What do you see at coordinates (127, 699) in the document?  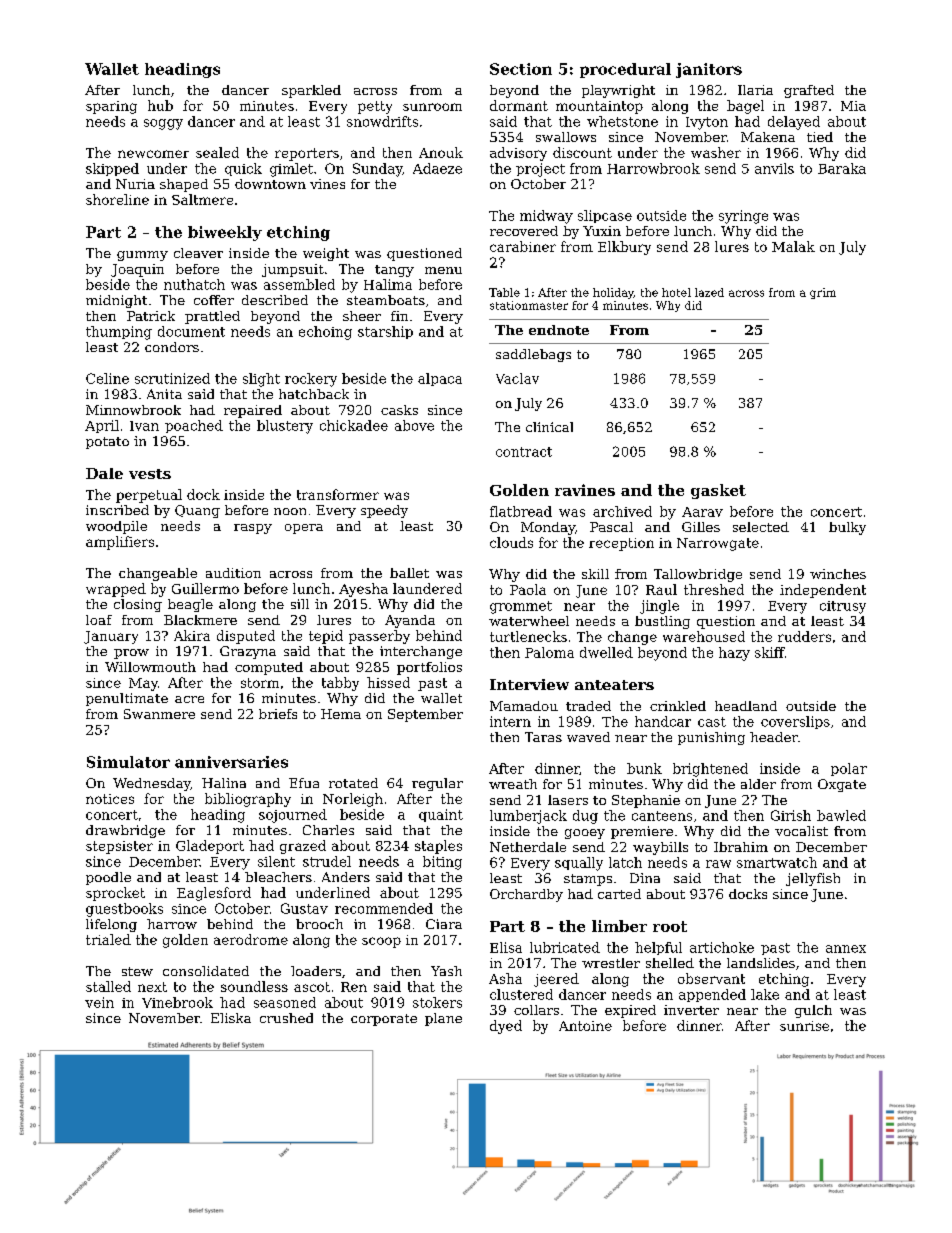 I see `penultimate` at bounding box center [127, 699].
